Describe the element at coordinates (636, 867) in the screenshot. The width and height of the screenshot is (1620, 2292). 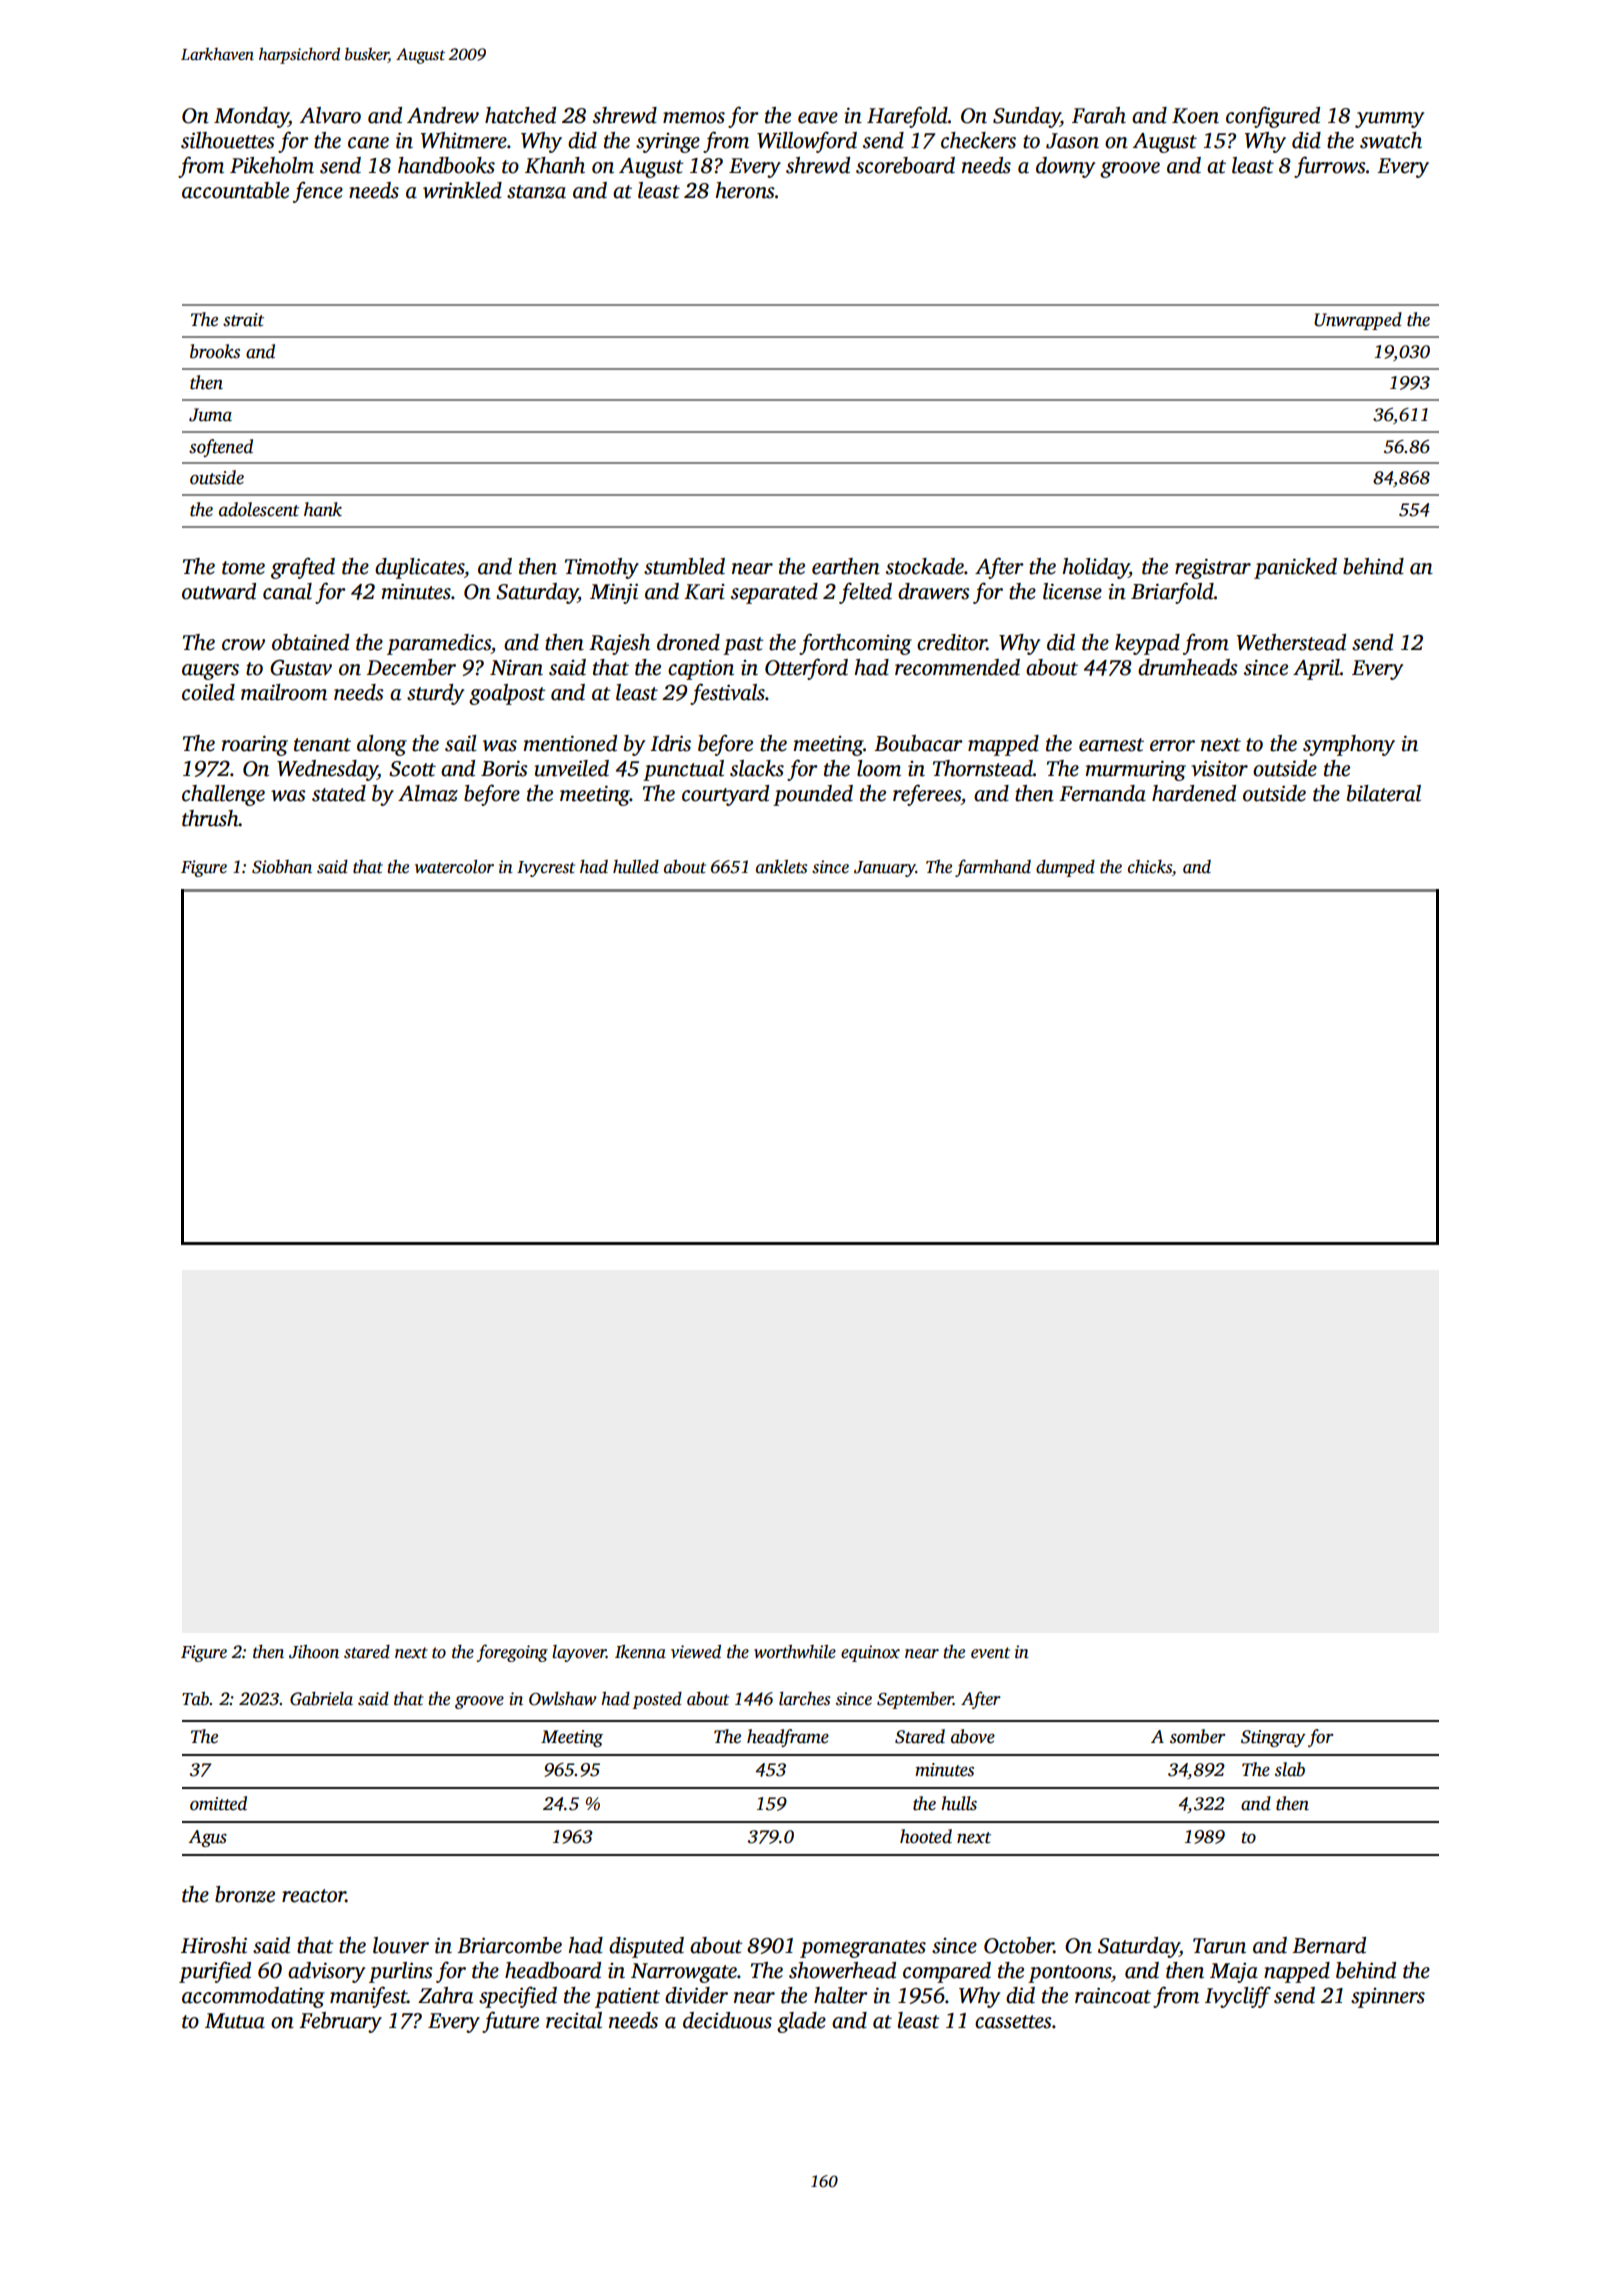
I see `hulled` at that location.
